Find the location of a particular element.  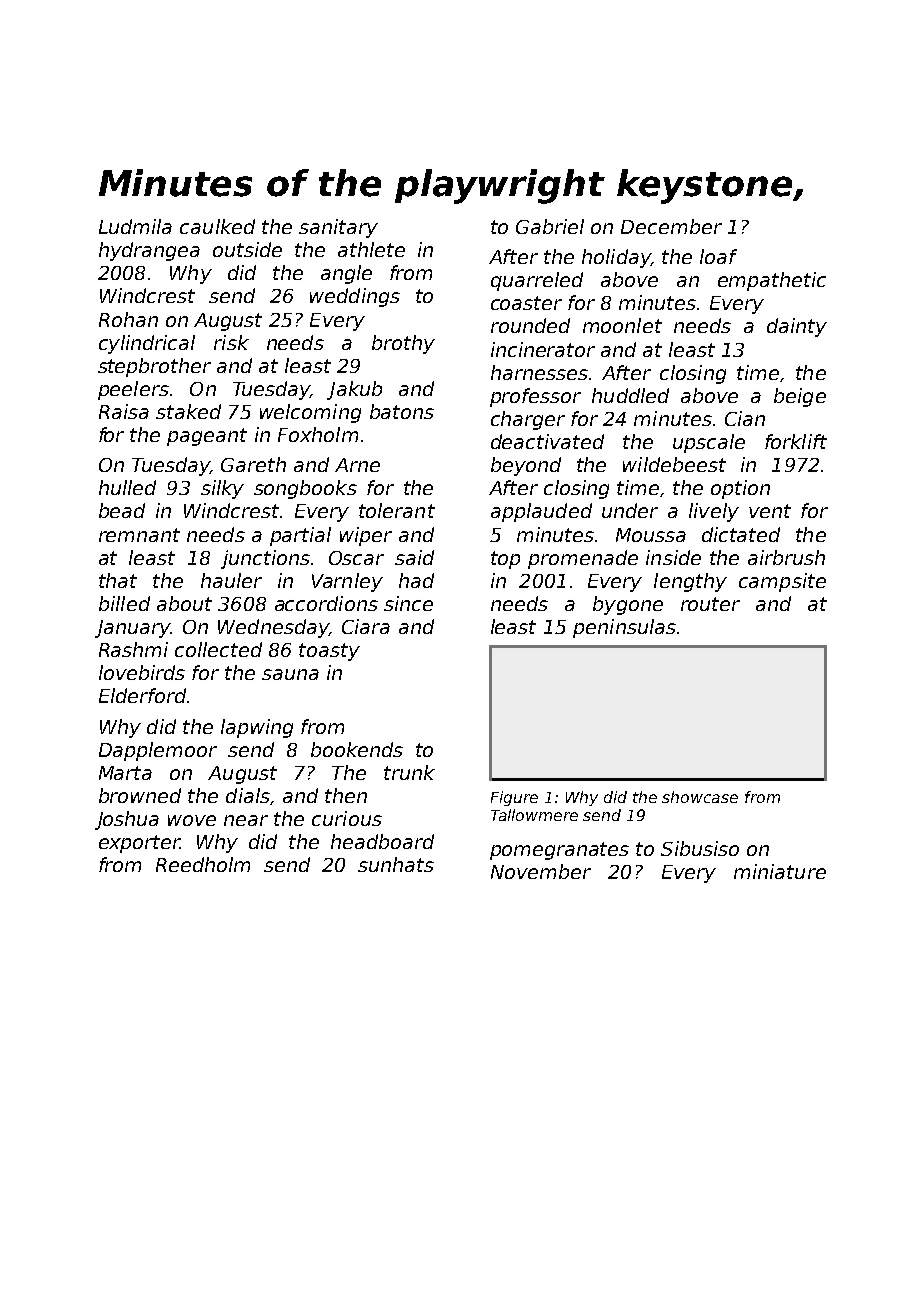

Reedholm is located at coordinates (203, 864).
